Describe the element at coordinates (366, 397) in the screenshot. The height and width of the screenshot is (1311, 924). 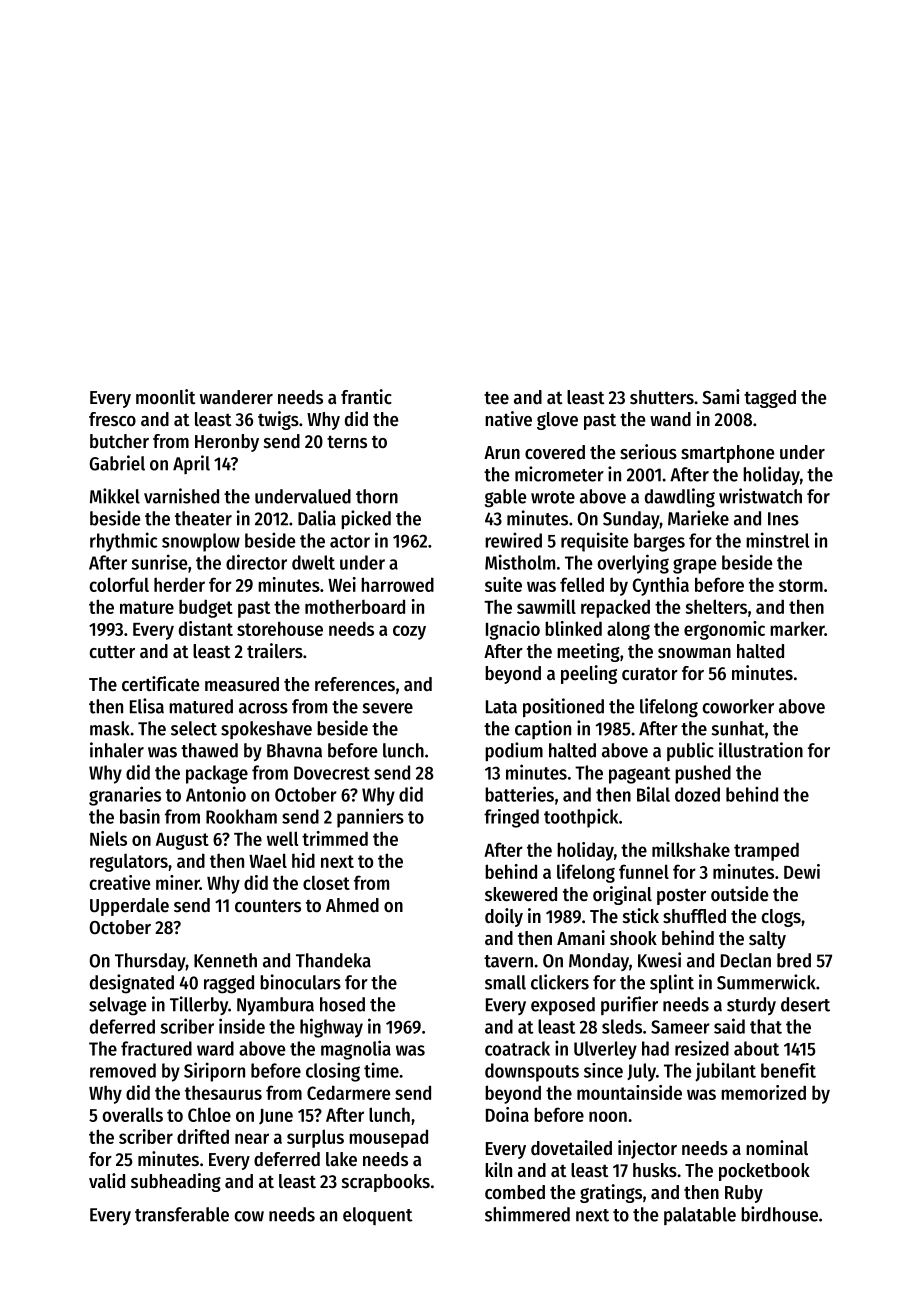
I see `frantic` at that location.
